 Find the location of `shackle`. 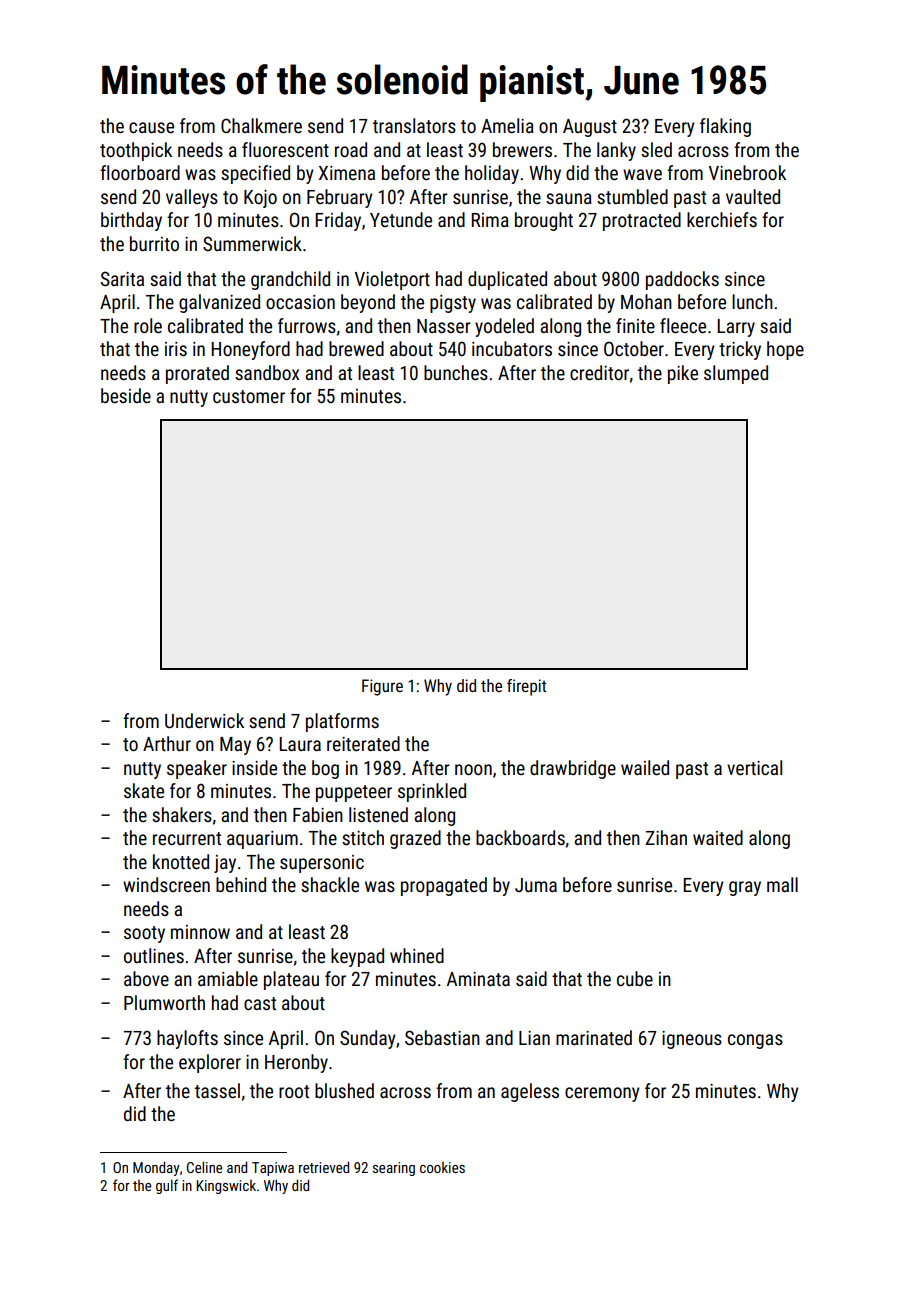

shackle is located at coordinates (330, 884).
